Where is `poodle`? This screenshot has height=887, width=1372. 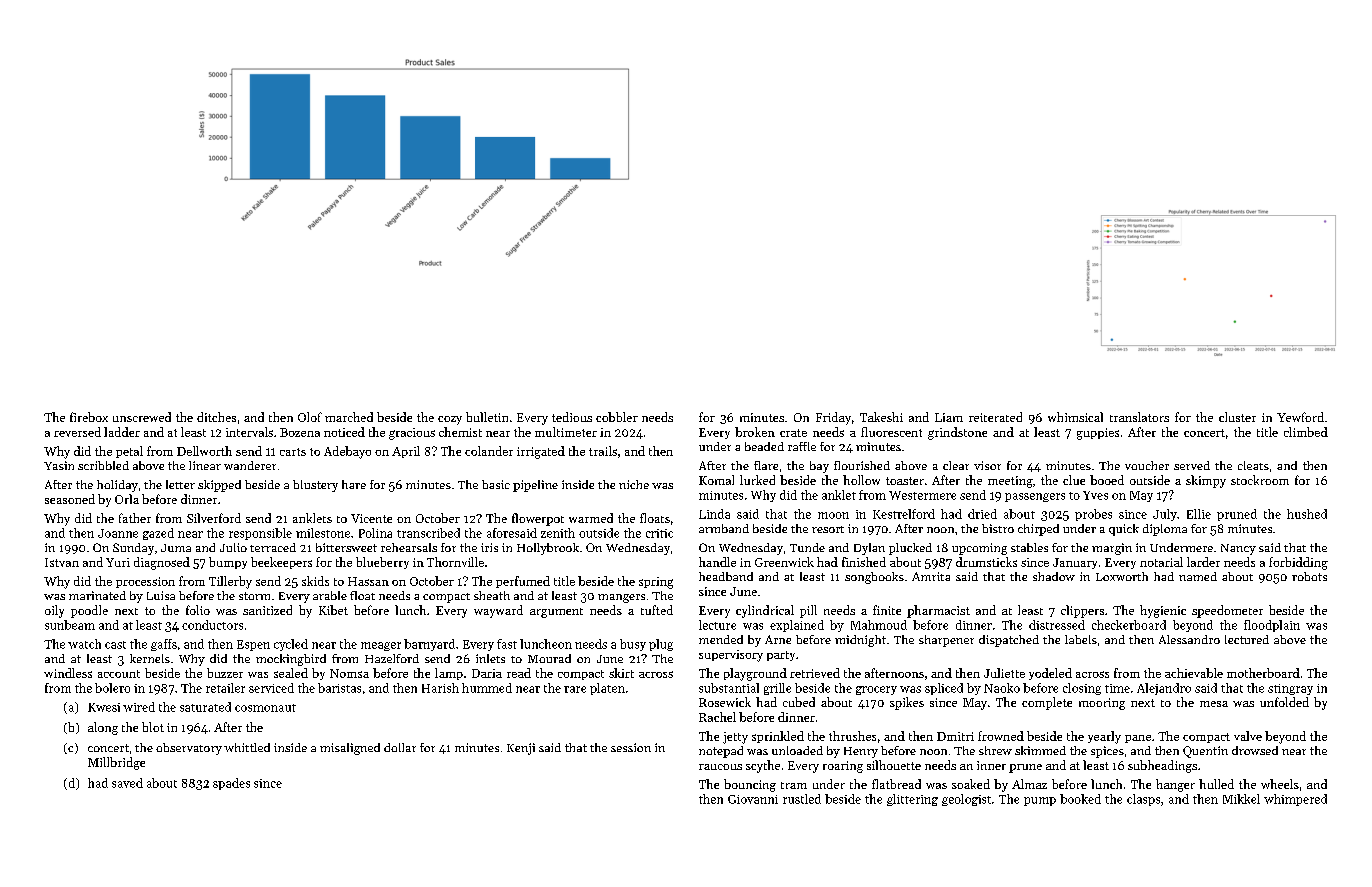 poodle is located at coordinates (89, 611).
